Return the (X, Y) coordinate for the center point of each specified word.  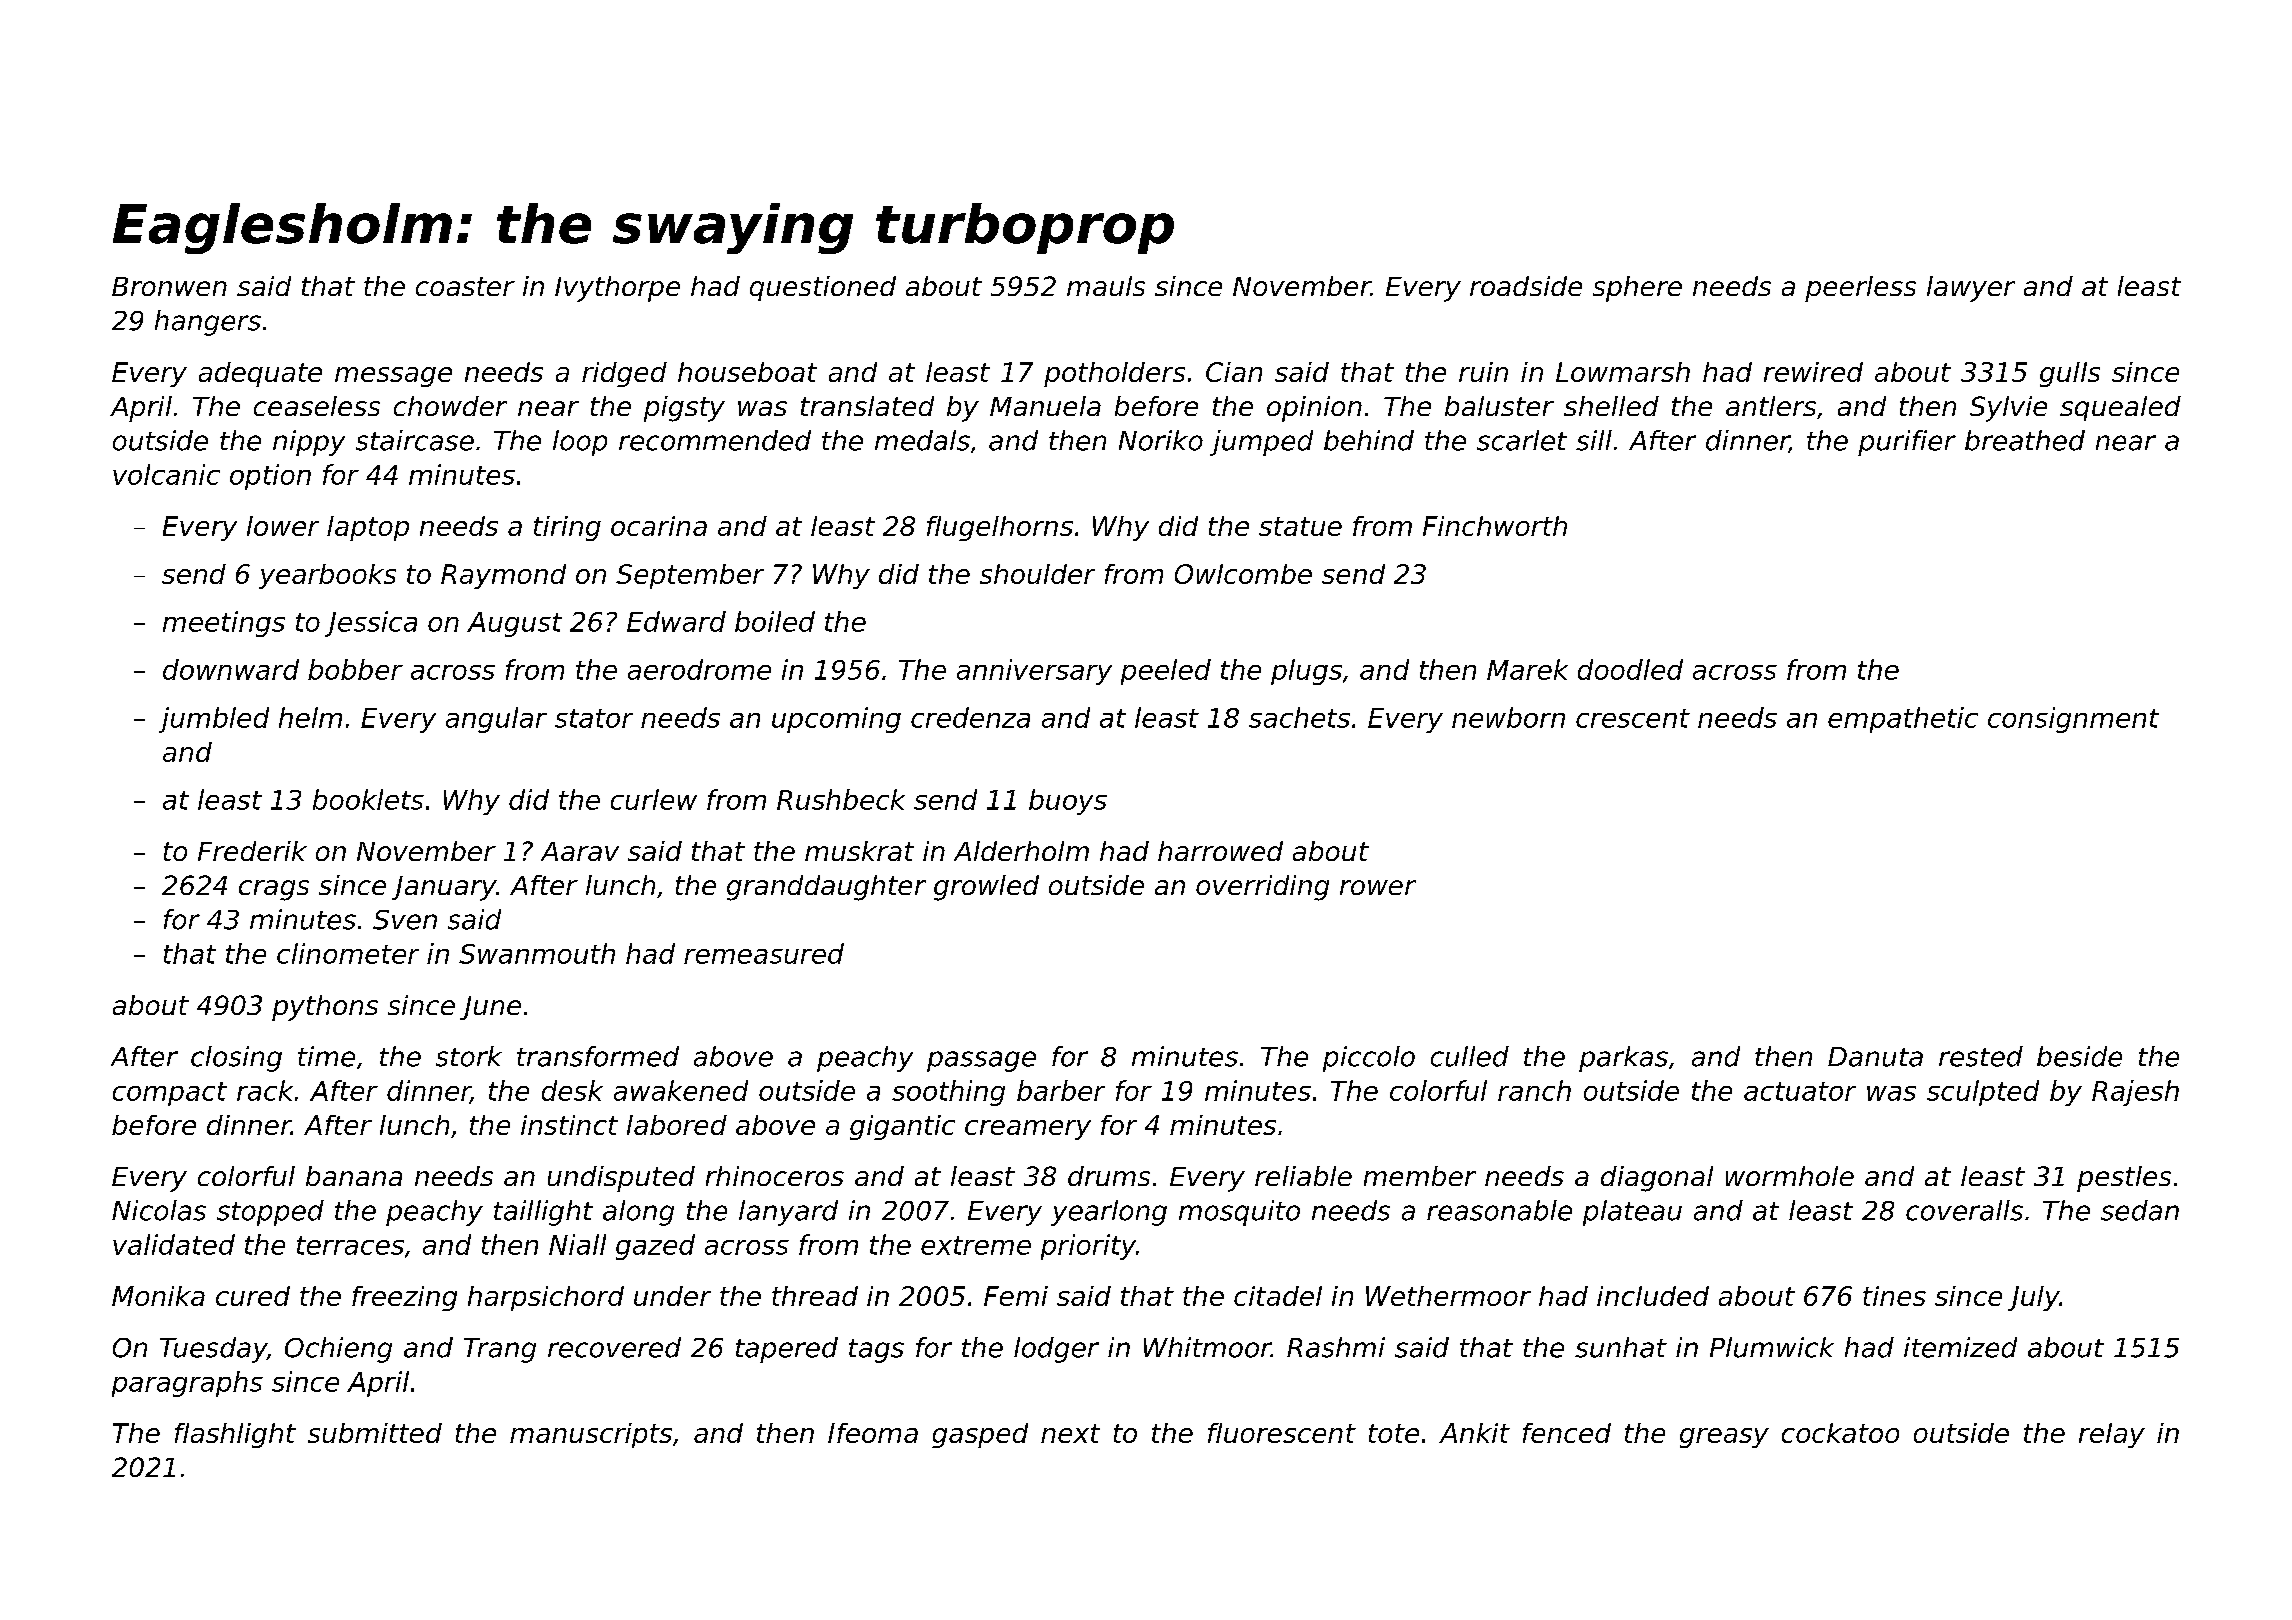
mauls (1106, 286)
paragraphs (187, 1384)
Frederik (252, 851)
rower (1378, 887)
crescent (1633, 718)
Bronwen (169, 286)
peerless (1860, 289)
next (1070, 1433)
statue (1300, 526)
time (326, 1056)
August (514, 624)
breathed (2025, 440)
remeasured (764, 953)
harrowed (1220, 851)
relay (2112, 1435)
